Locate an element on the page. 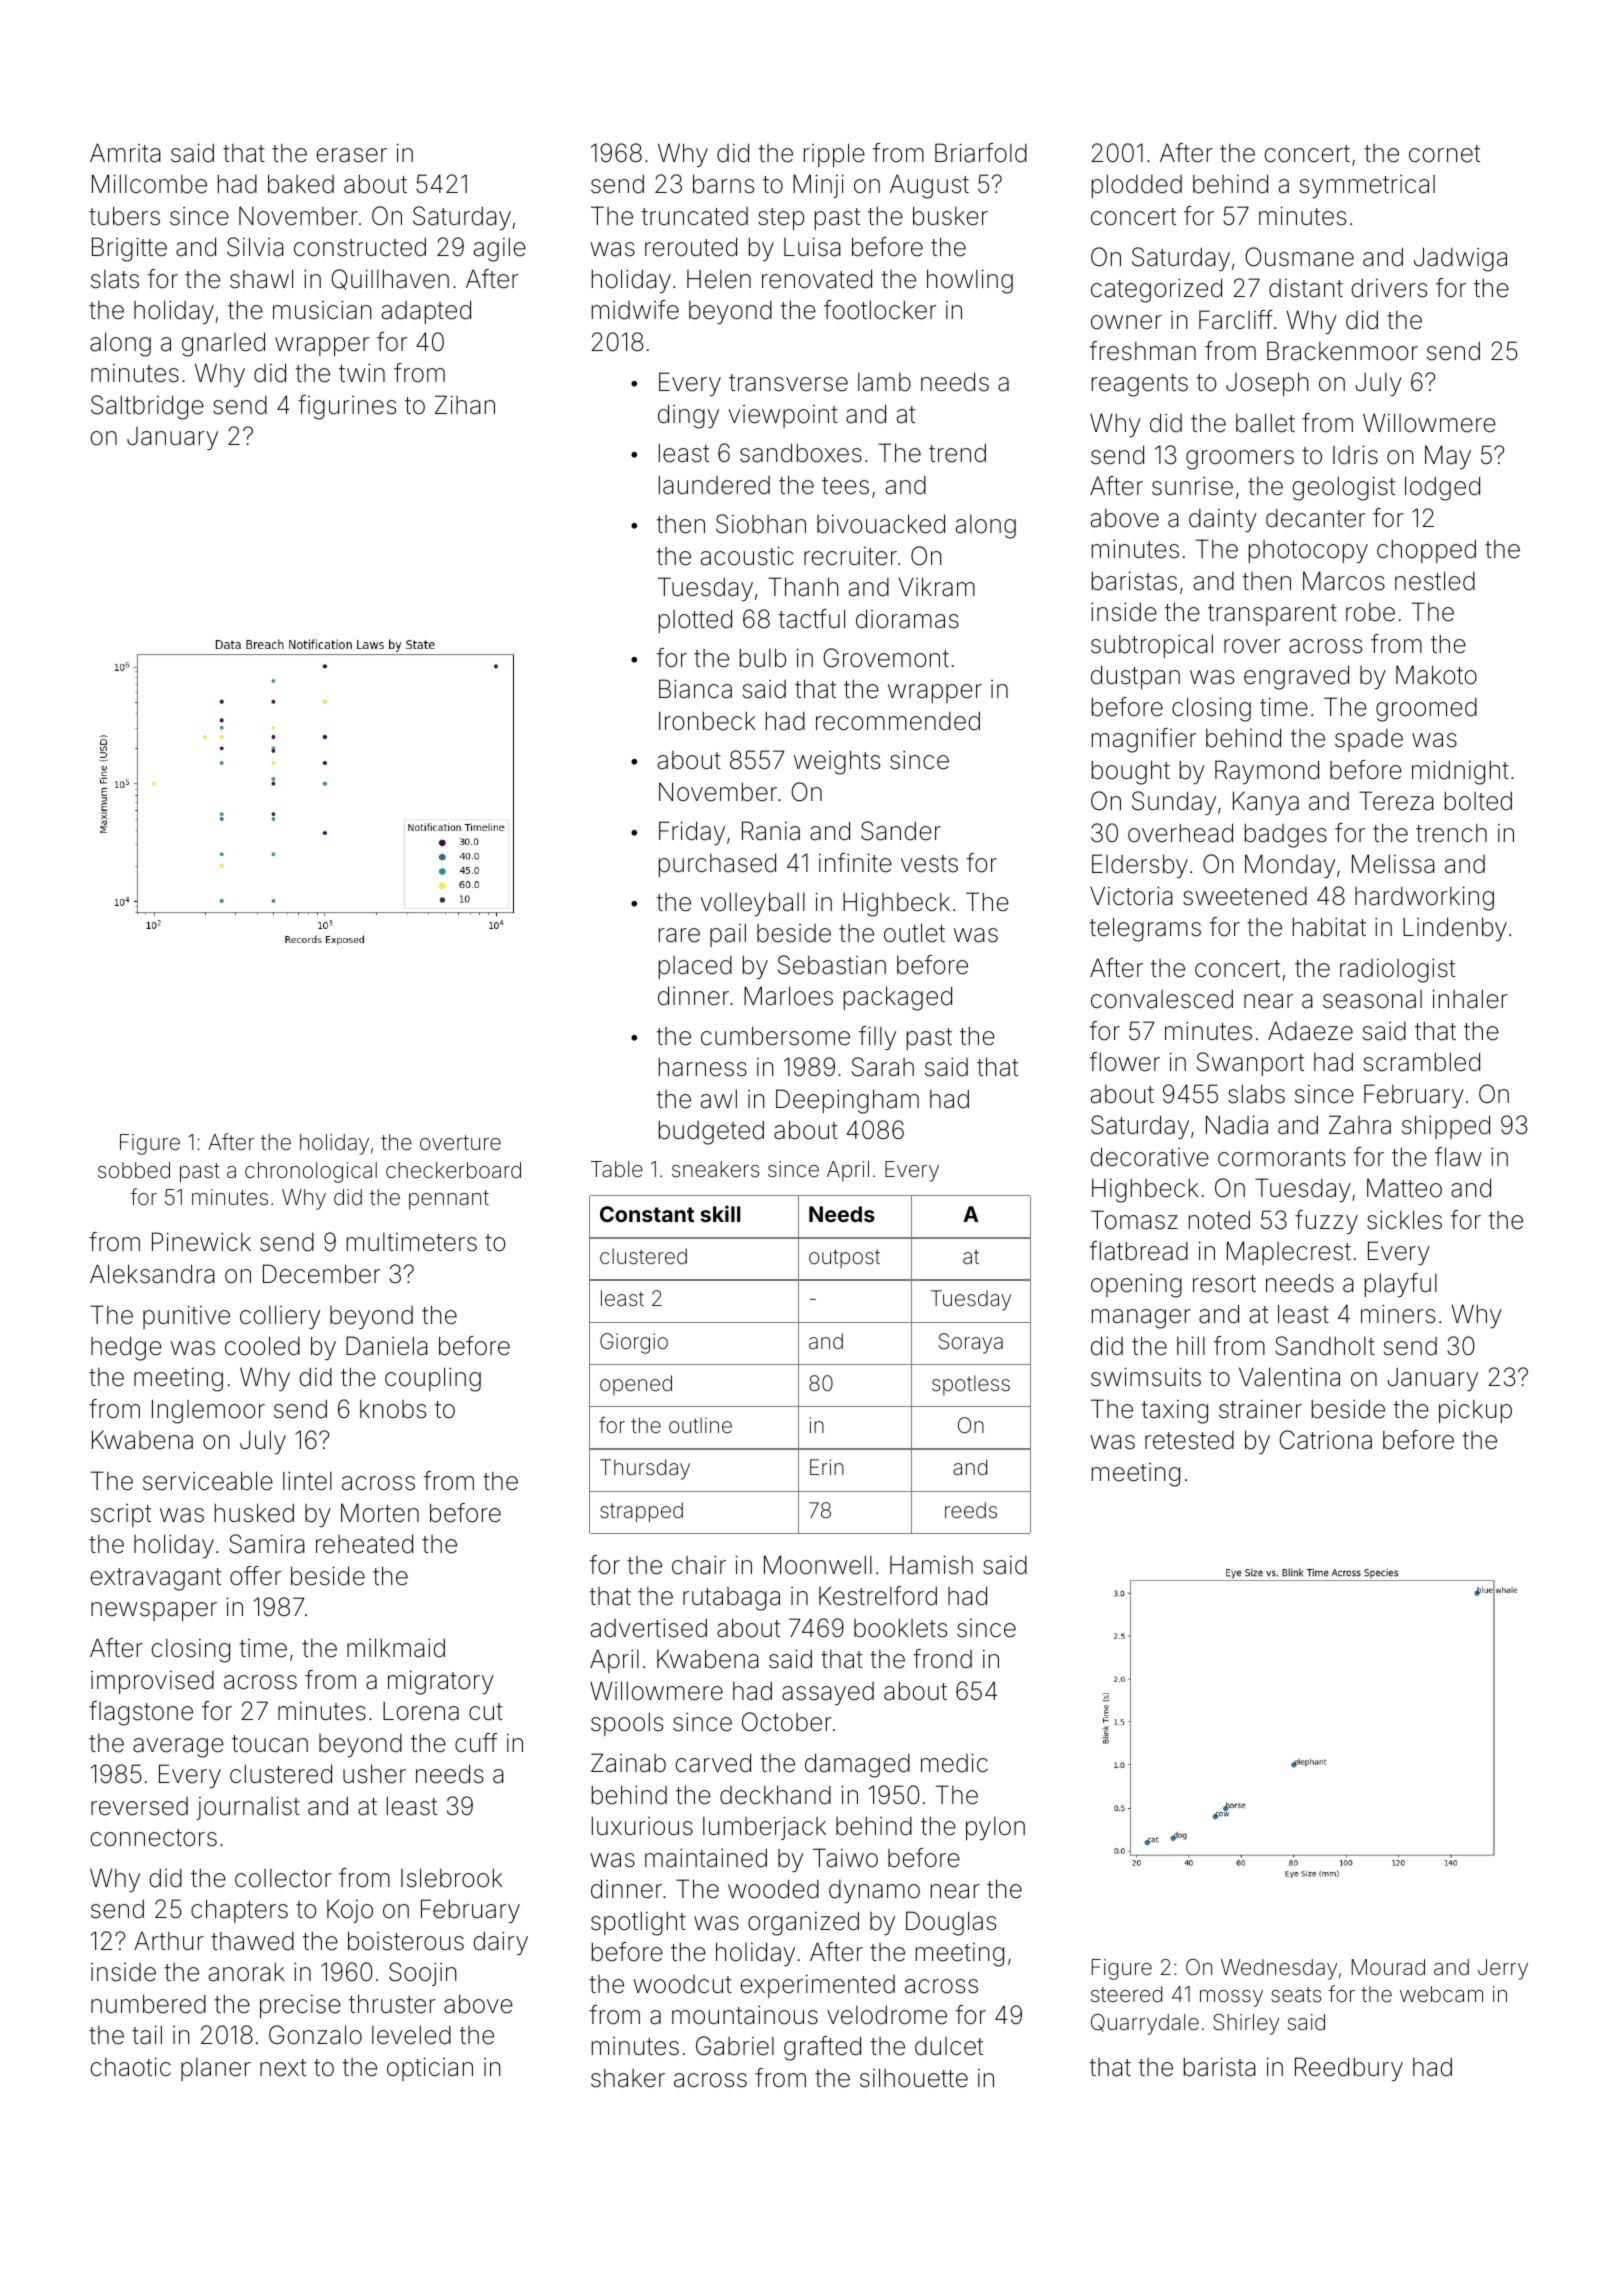 The image size is (1620, 2292). Giorgio is located at coordinates (634, 1343).
